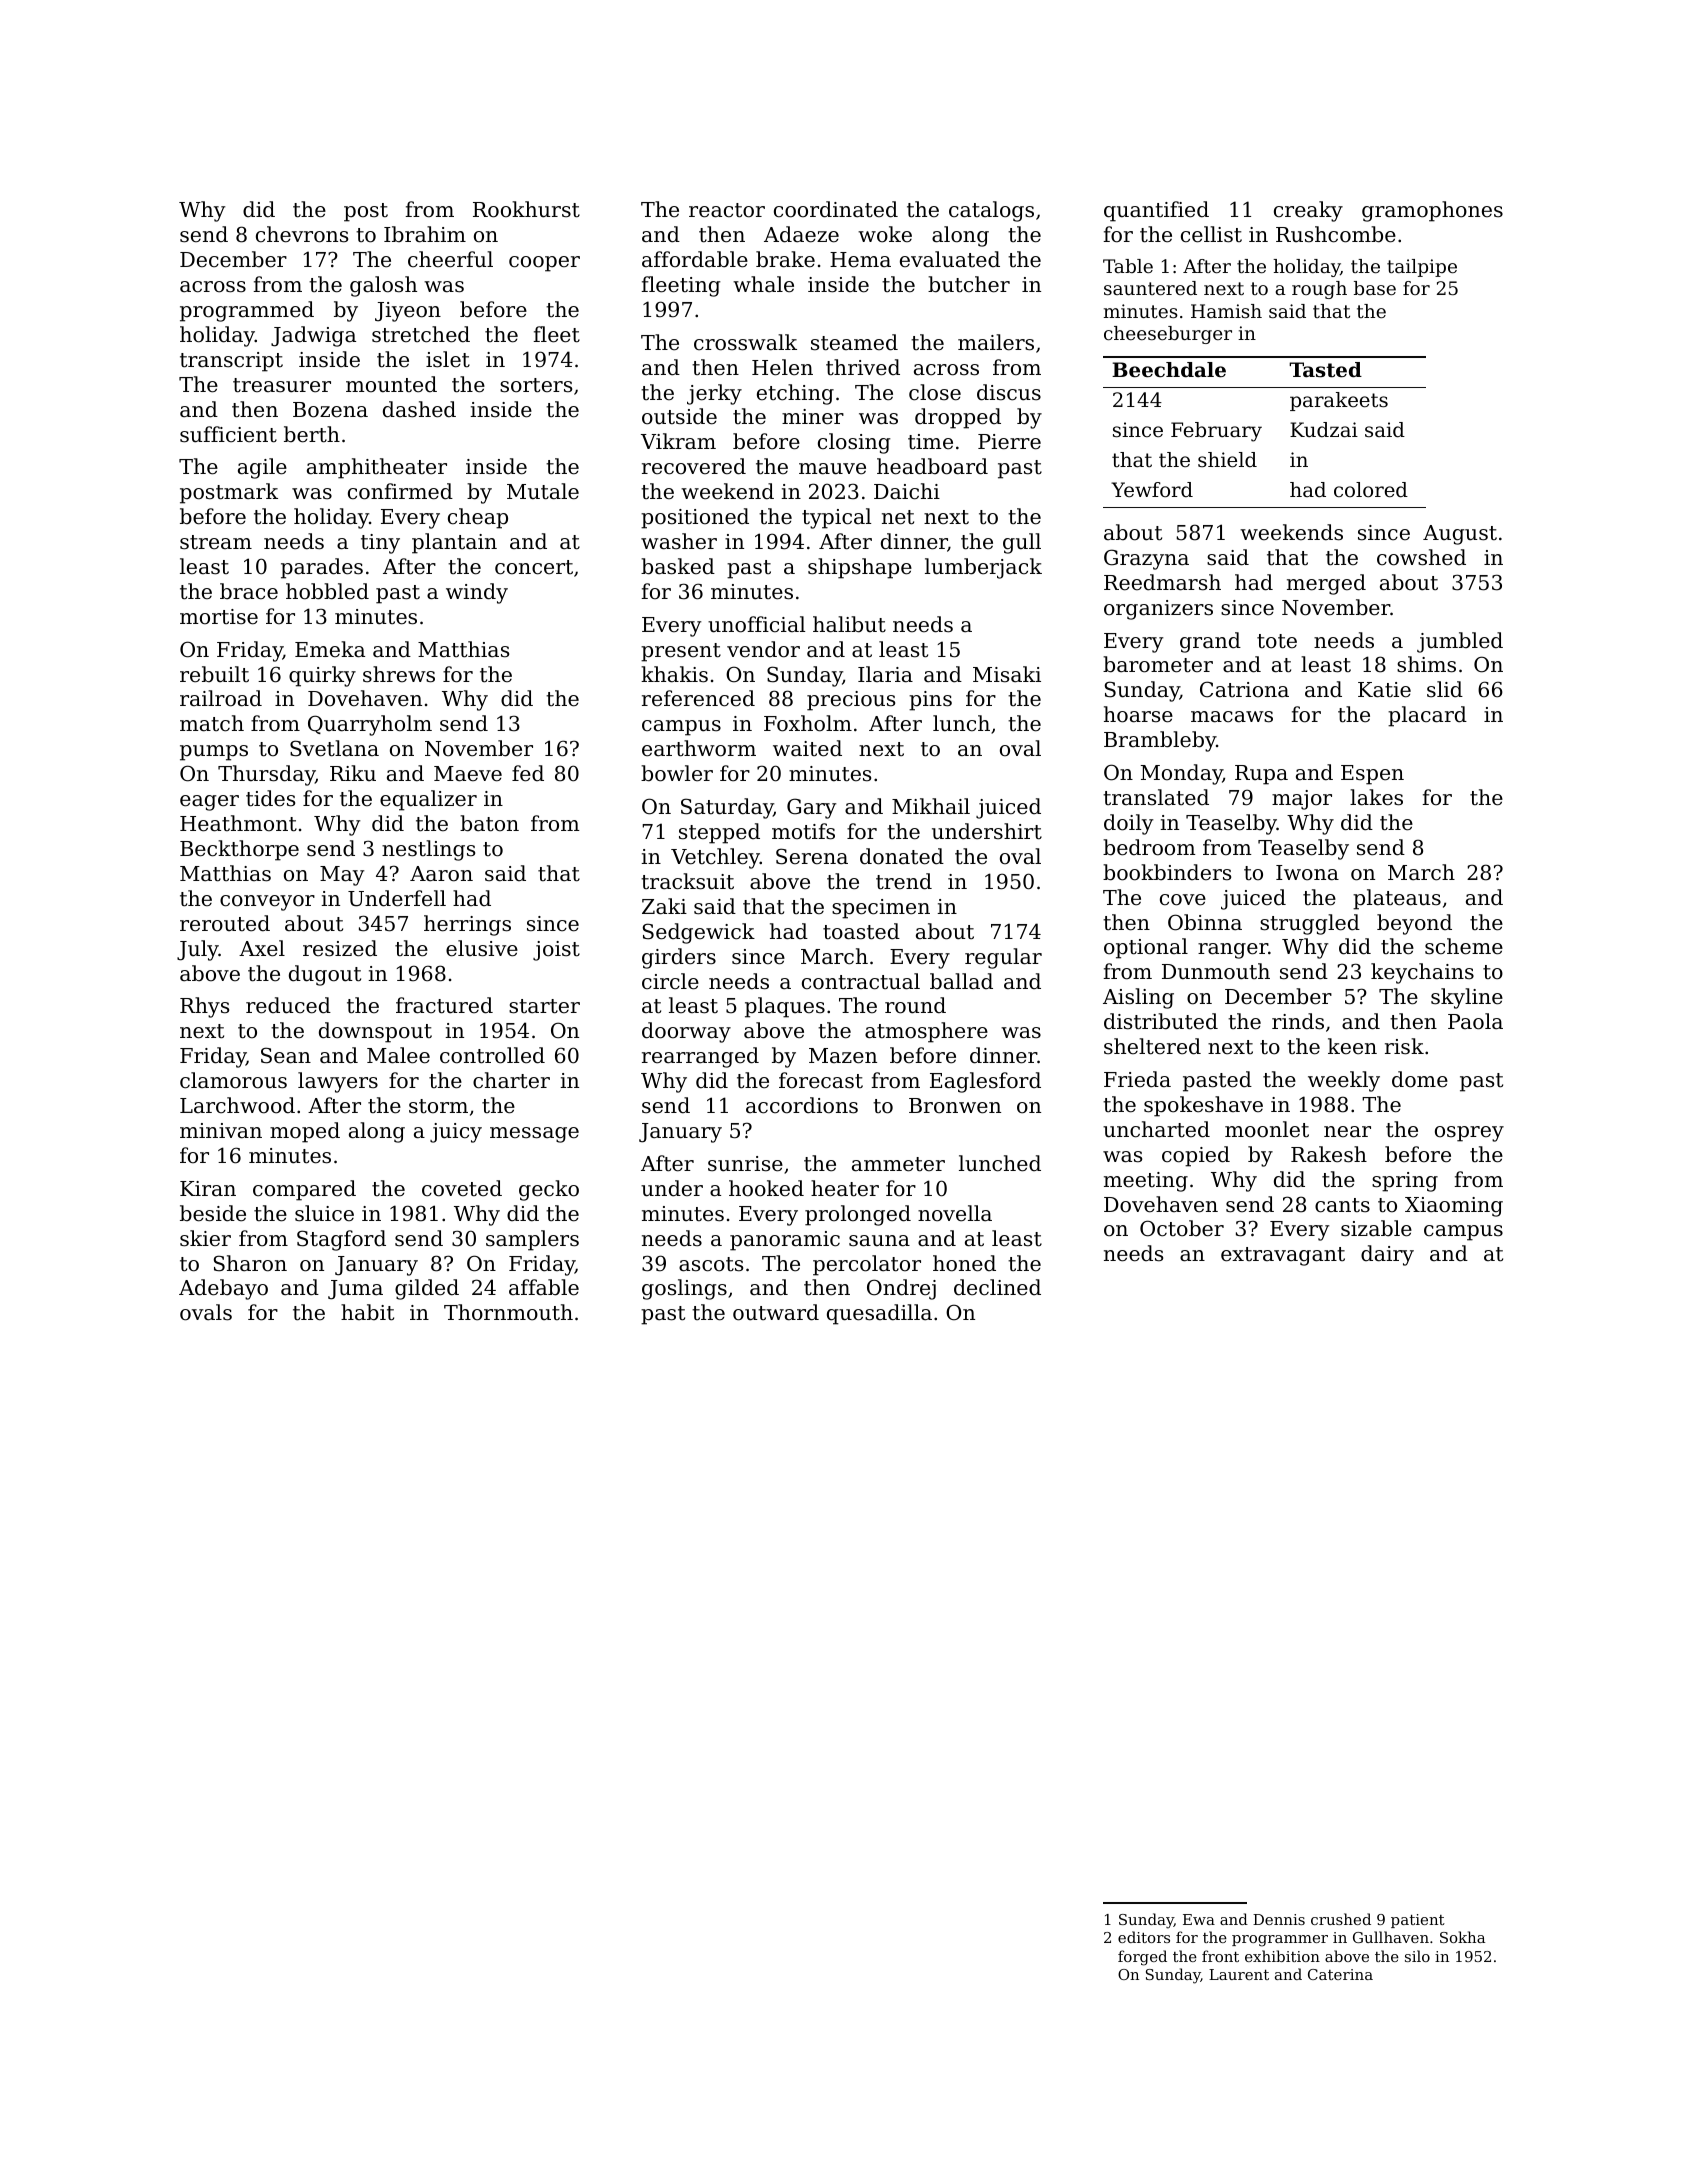 The width and height of the page is (1683, 2178). Describe the element at coordinates (425, 234) in the page. I see `Ibrahim` at that location.
